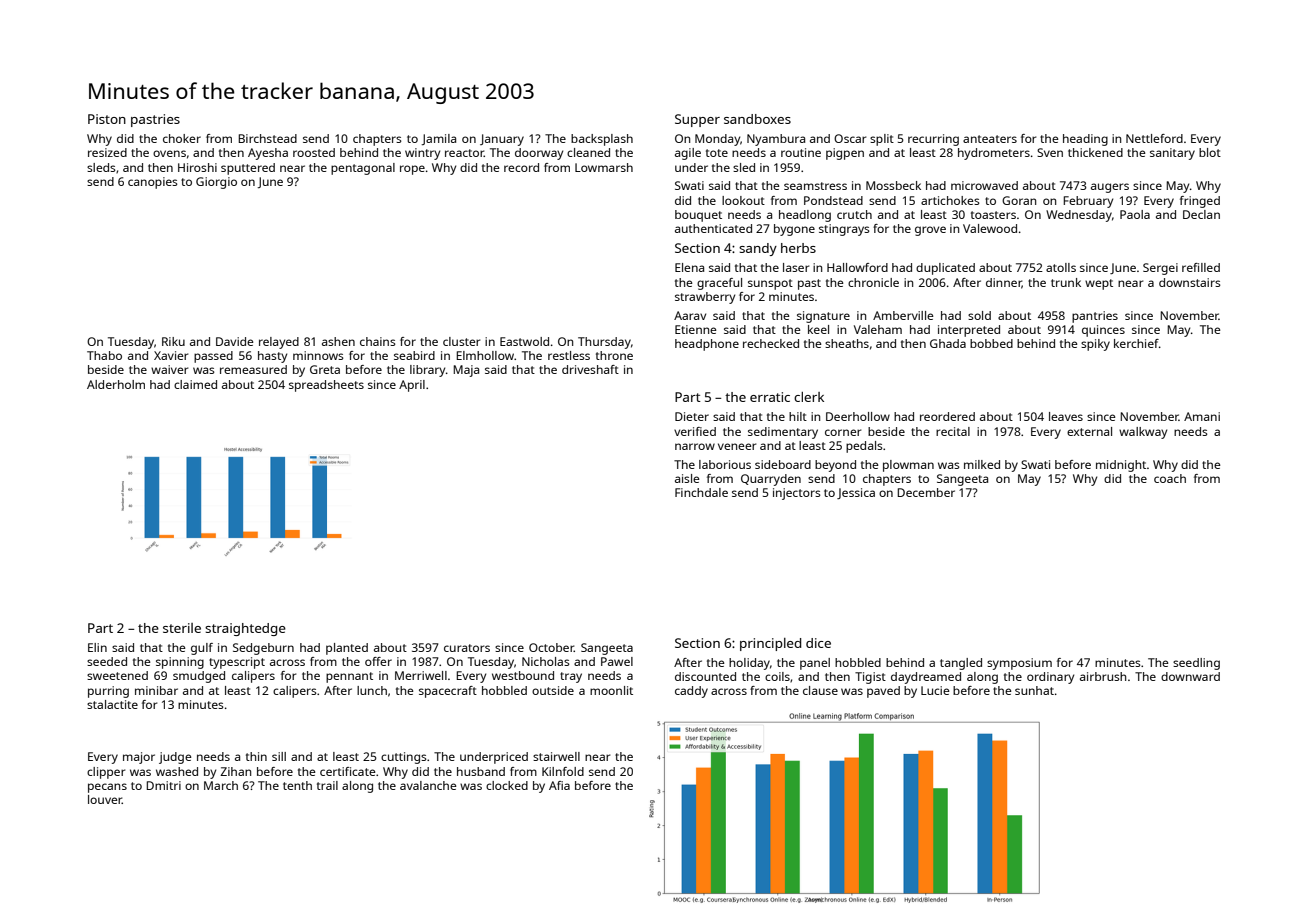 The image size is (1308, 924). What do you see at coordinates (1019, 664) in the screenshot?
I see `symposium` at bounding box center [1019, 664].
